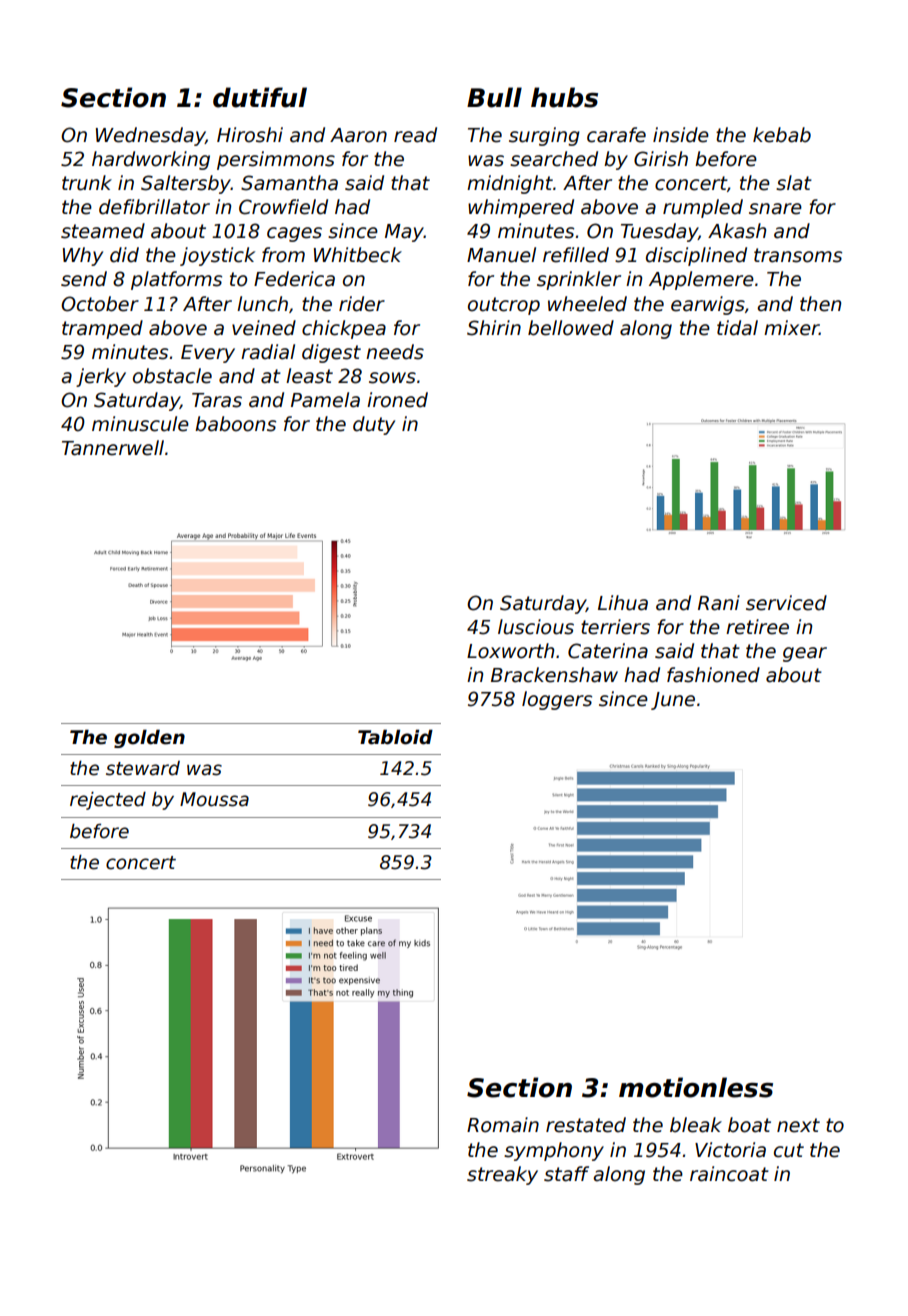  Describe the element at coordinates (805, 654) in the image. I see `gear` at that location.
